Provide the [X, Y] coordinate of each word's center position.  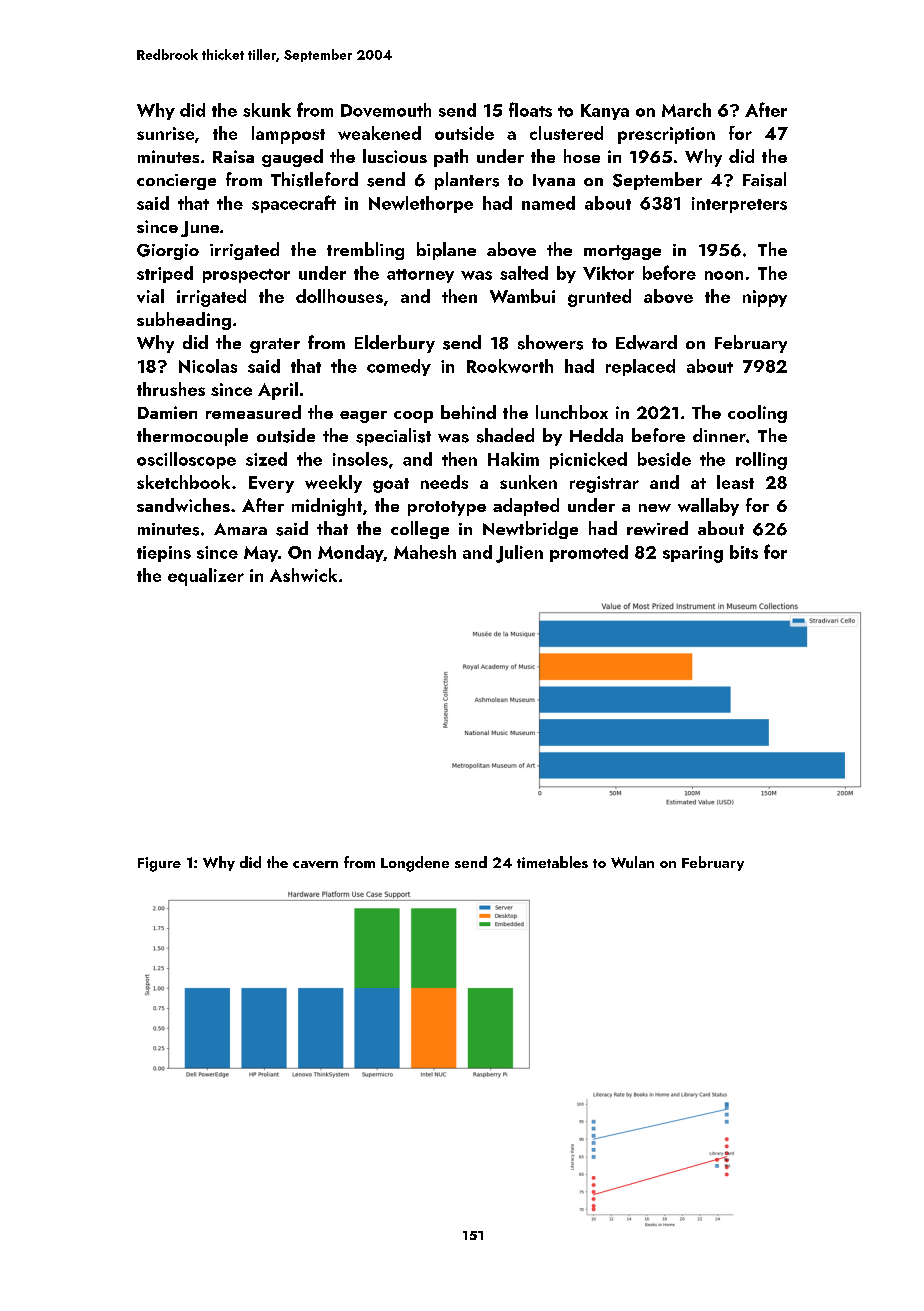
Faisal [764, 179]
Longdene [415, 864]
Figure [159, 864]
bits [744, 552]
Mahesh [425, 552]
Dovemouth [386, 110]
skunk [267, 110]
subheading [184, 321]
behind [468, 412]
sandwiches [183, 505]
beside [664, 459]
